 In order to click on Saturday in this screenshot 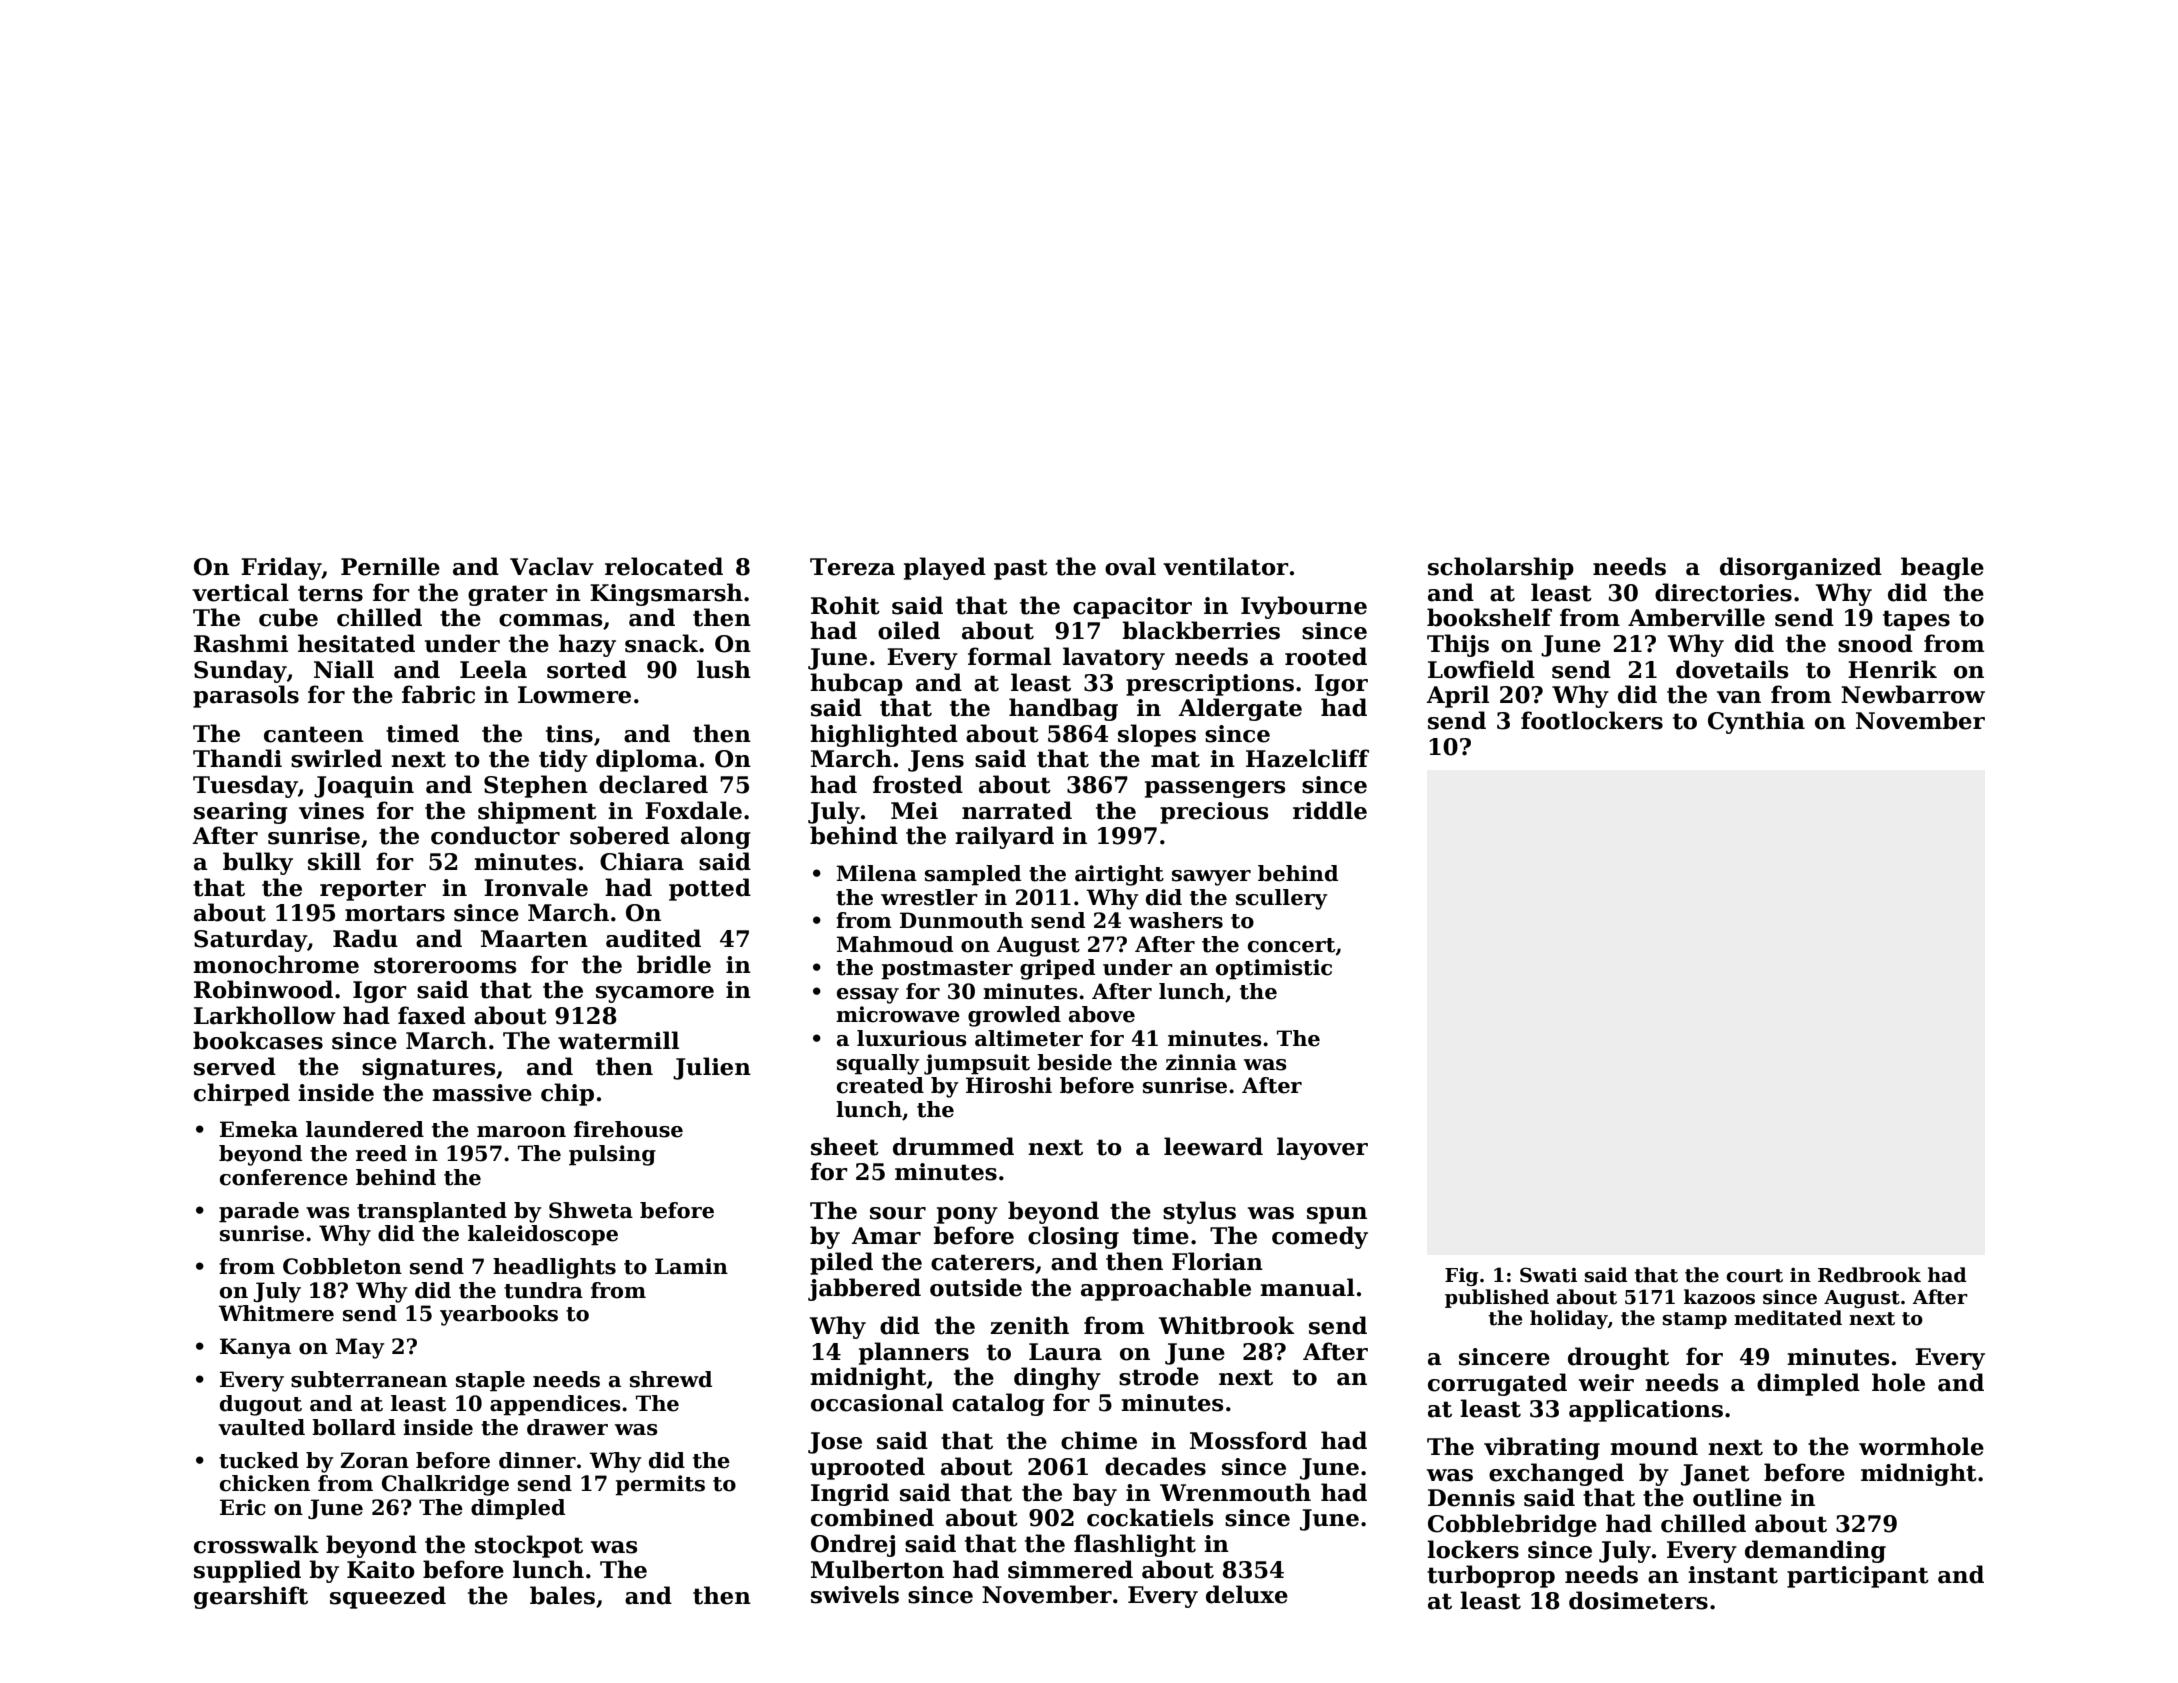, I will do `click(250, 940)`.
